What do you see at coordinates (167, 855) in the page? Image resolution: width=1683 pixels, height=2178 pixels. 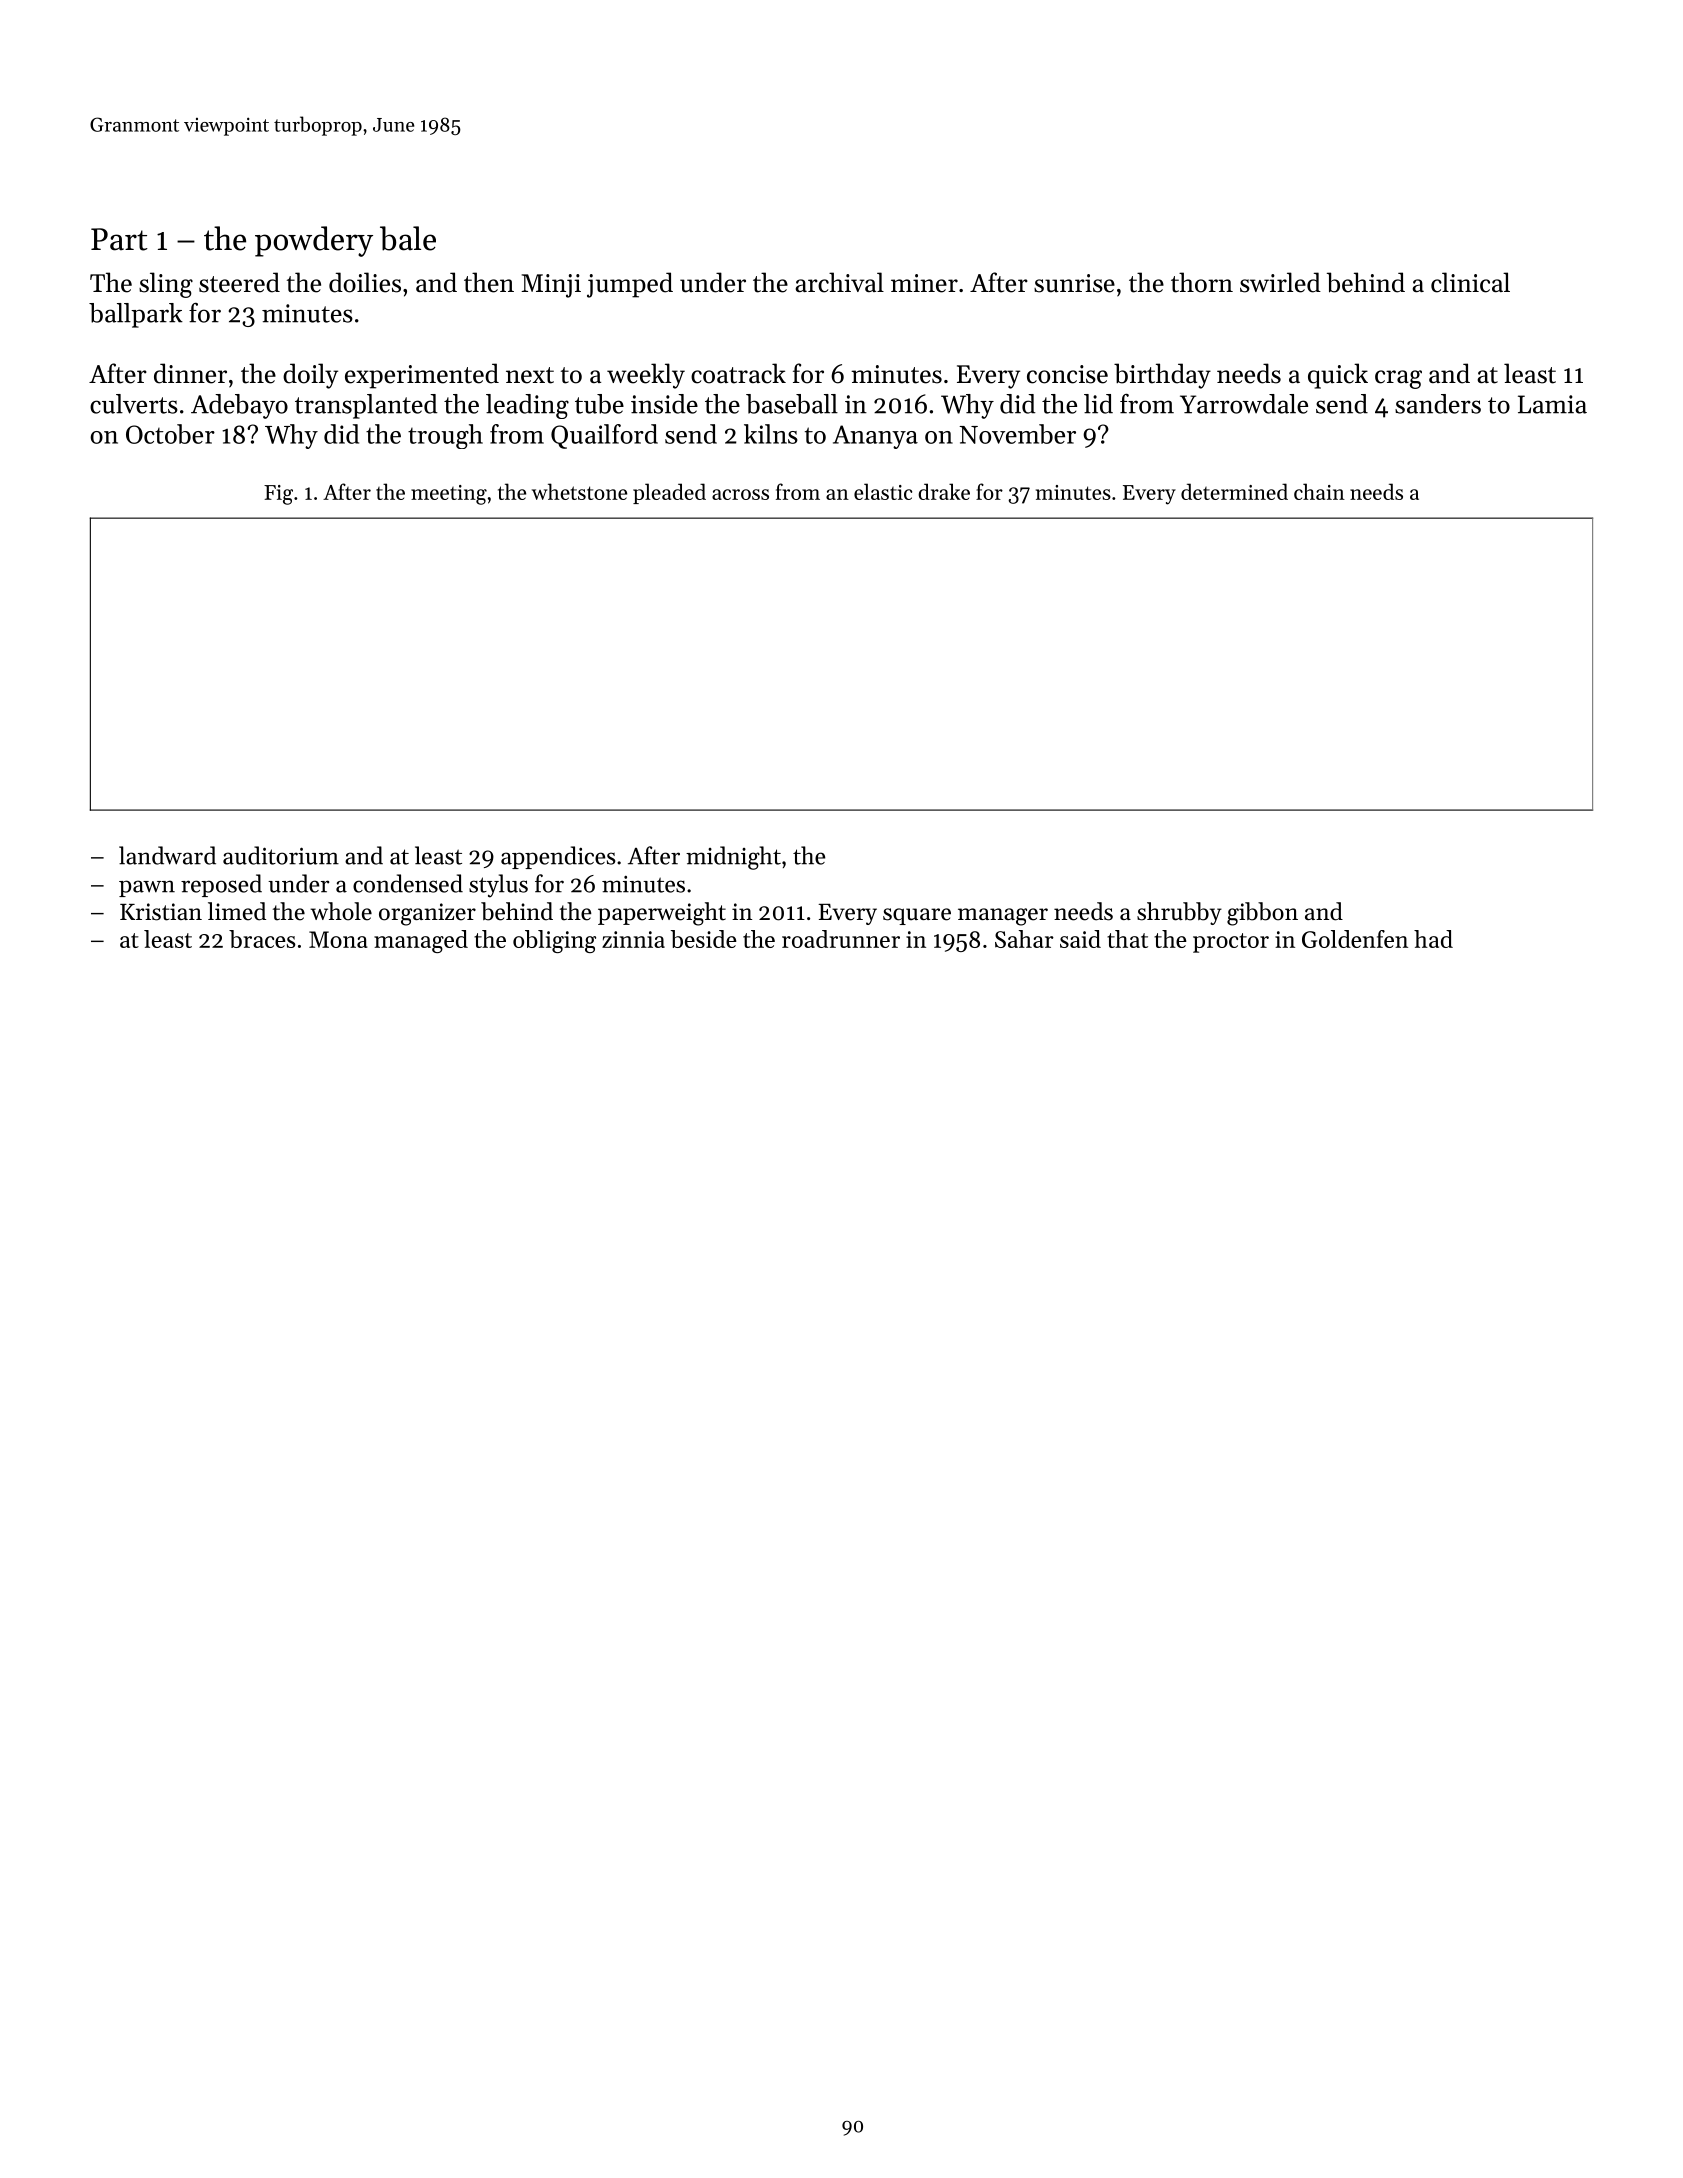 I see `landward` at bounding box center [167, 855].
